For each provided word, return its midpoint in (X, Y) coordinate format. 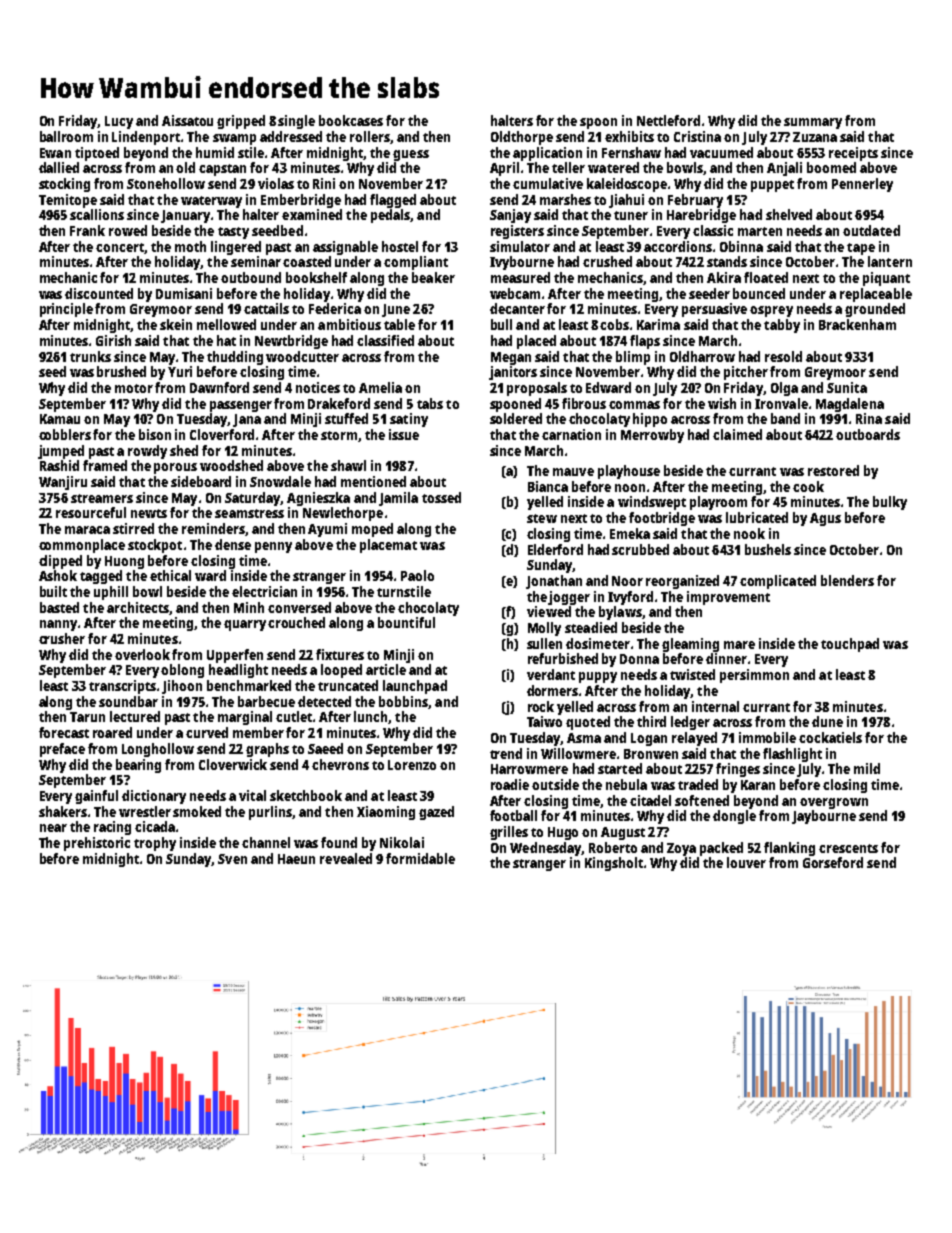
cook (808, 486)
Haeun (296, 859)
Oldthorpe (522, 138)
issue (404, 434)
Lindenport (146, 138)
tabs (430, 403)
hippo (650, 420)
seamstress (249, 513)
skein (176, 324)
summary (813, 123)
